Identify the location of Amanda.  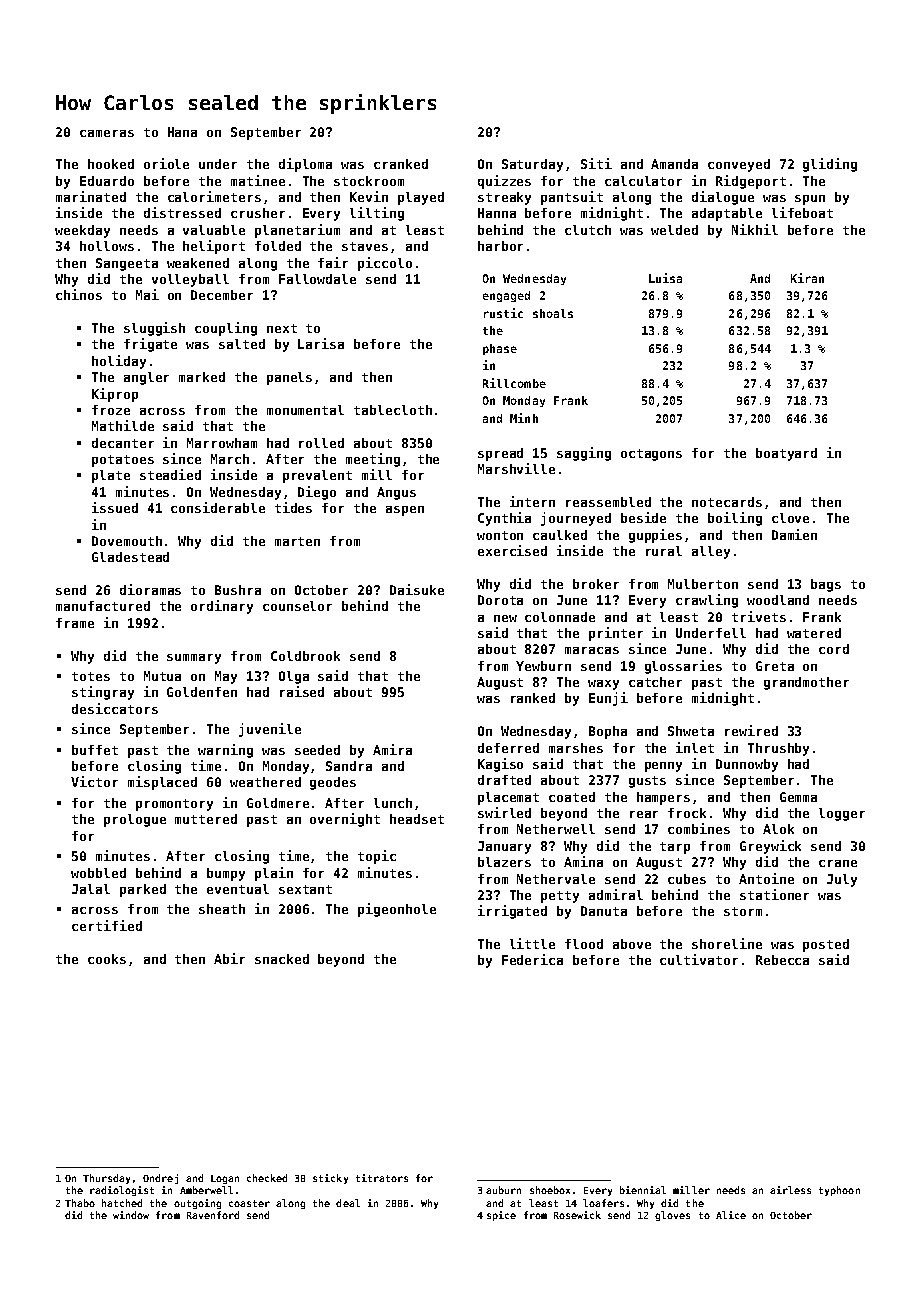
(674, 164).
